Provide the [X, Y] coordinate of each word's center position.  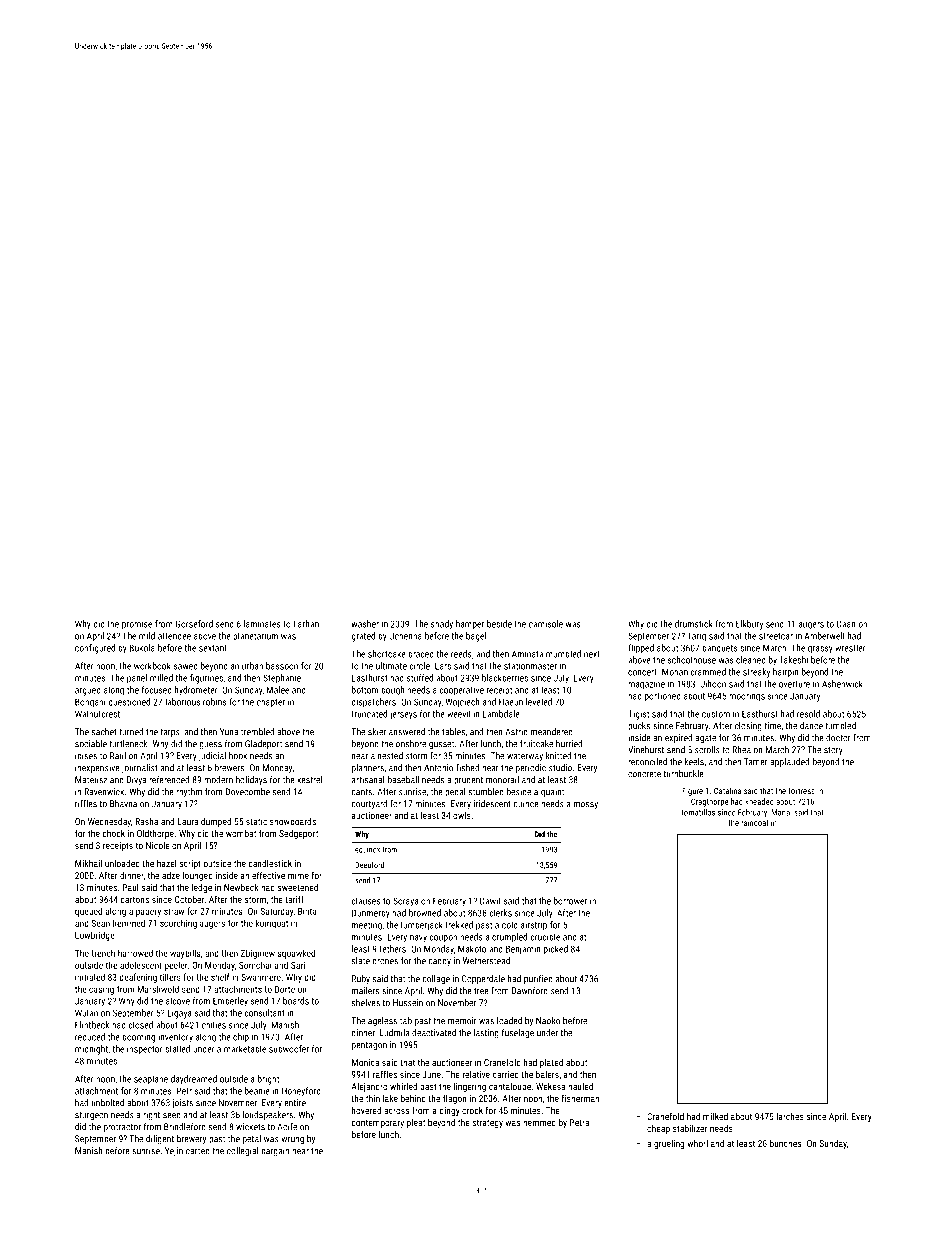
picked [556, 950]
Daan [846, 624]
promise [137, 625]
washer [365, 624]
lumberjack [422, 926]
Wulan [86, 1013]
